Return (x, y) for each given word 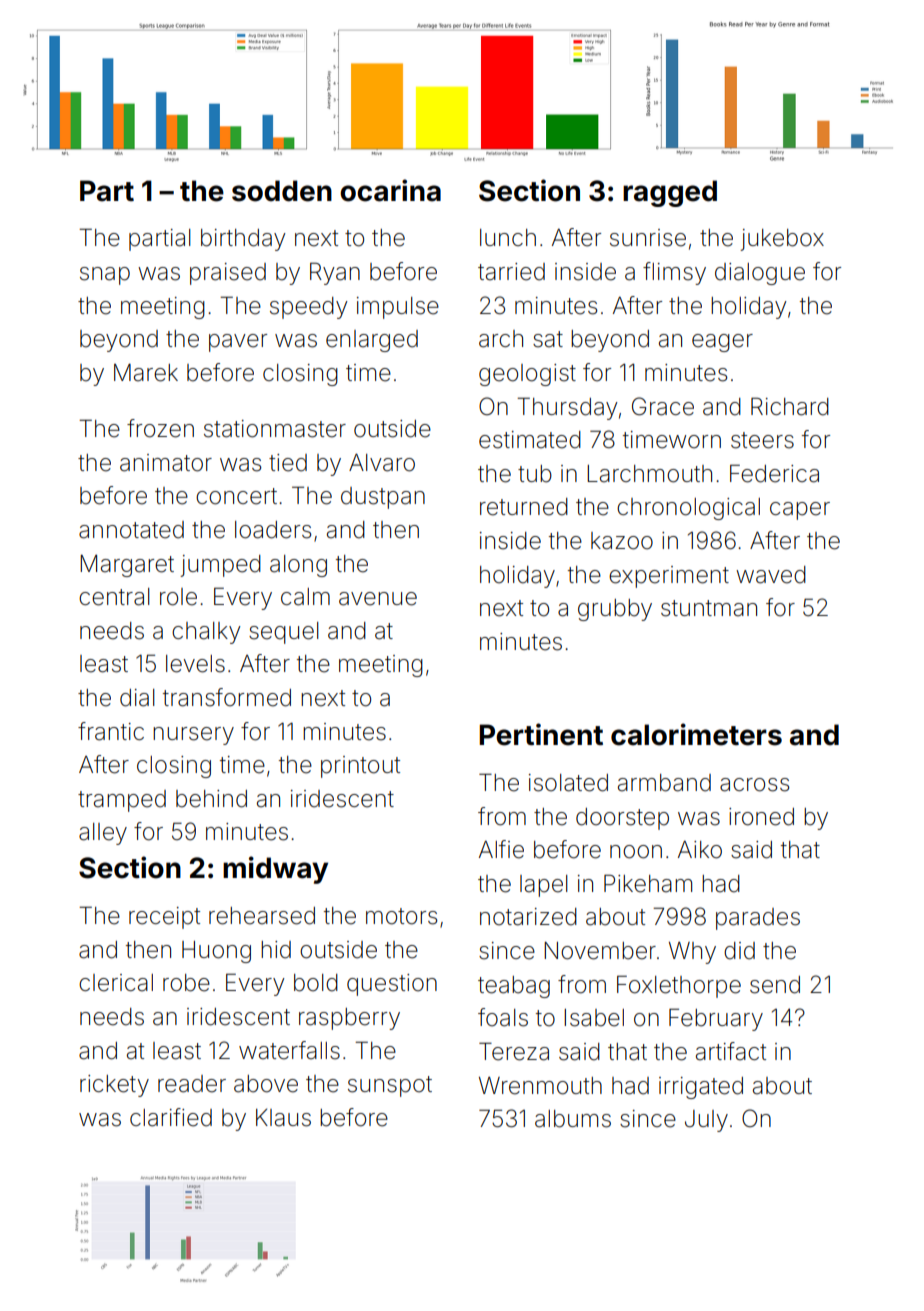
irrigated (701, 1088)
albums (573, 1119)
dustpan (383, 498)
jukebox (782, 240)
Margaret (127, 566)
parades (758, 919)
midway (275, 870)
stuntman (709, 608)
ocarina (390, 190)
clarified (171, 1117)
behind (211, 799)
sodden (282, 191)
